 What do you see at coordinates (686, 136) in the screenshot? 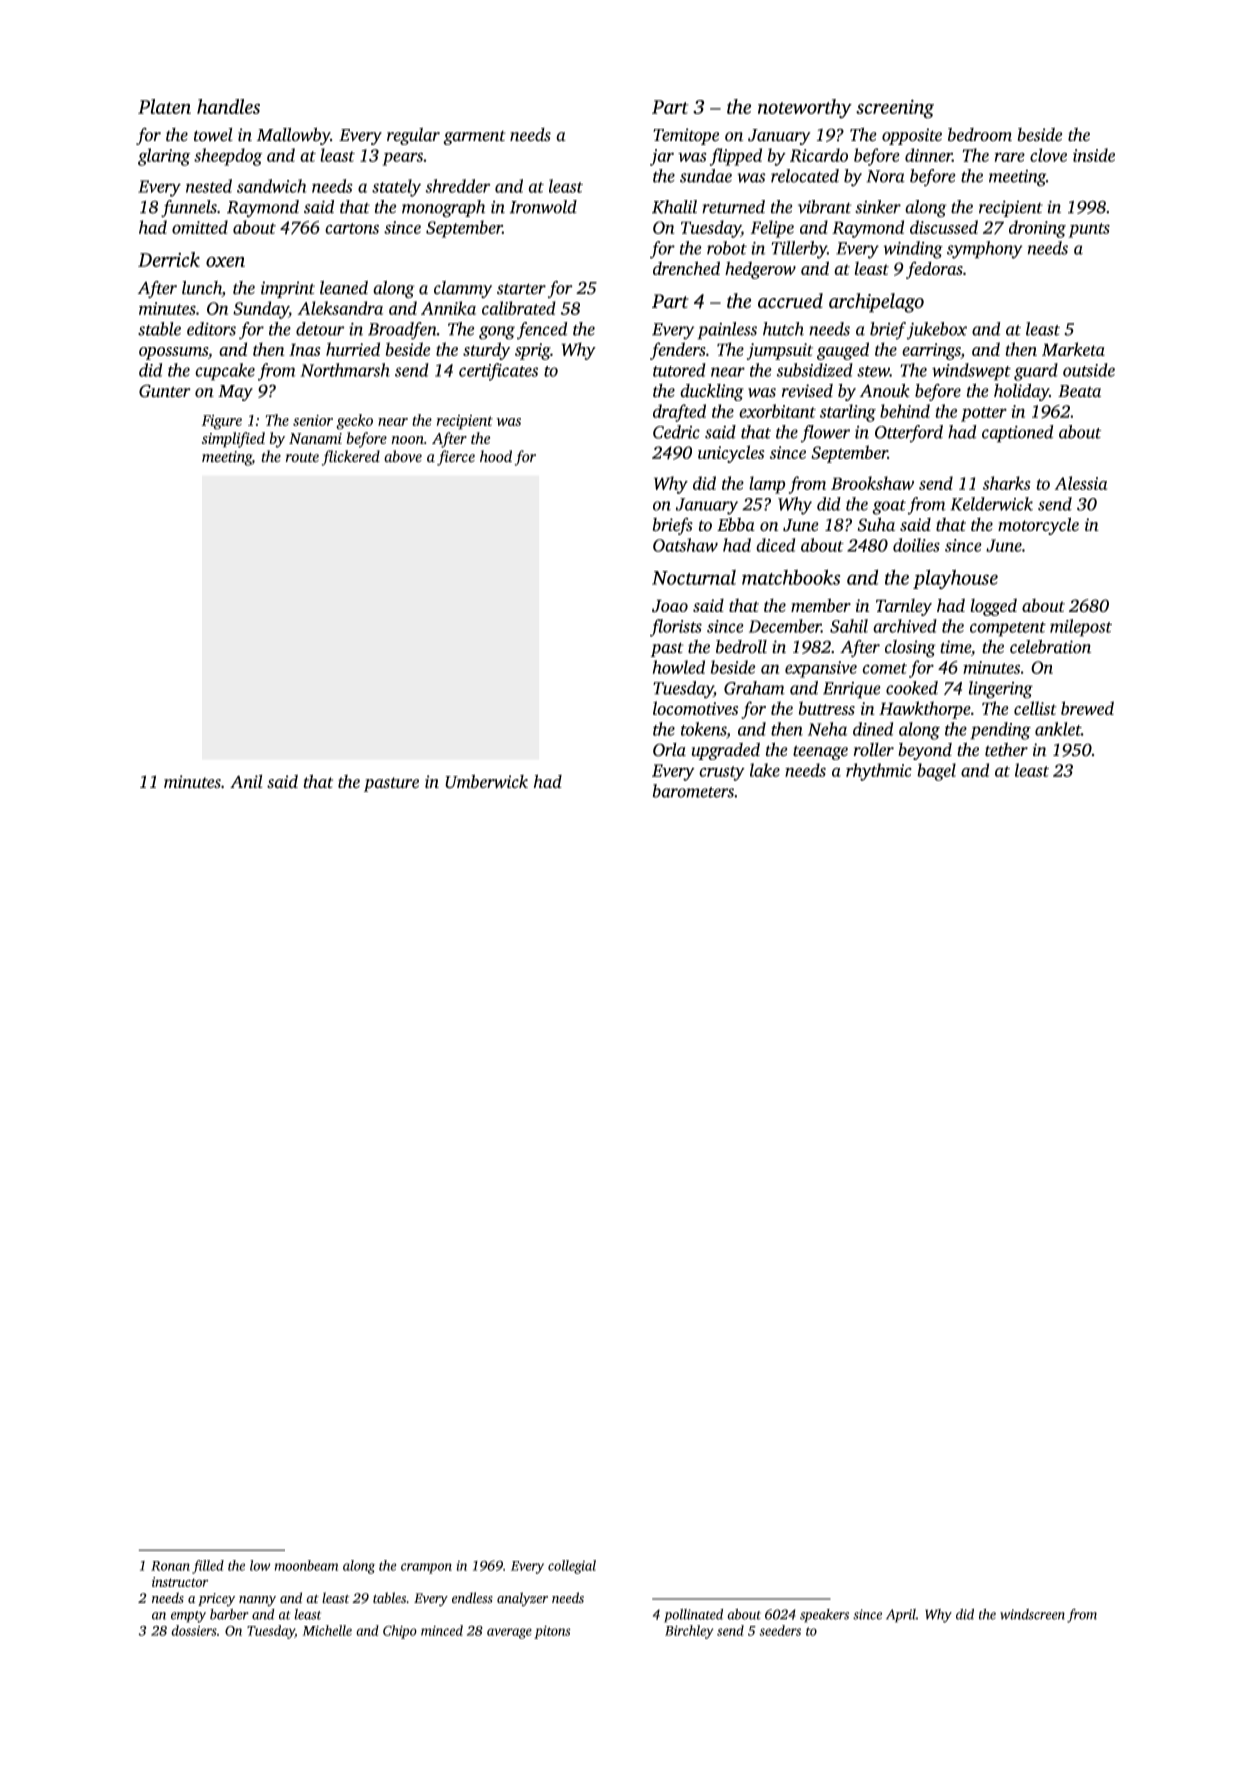
I see `Temitope` at bounding box center [686, 136].
